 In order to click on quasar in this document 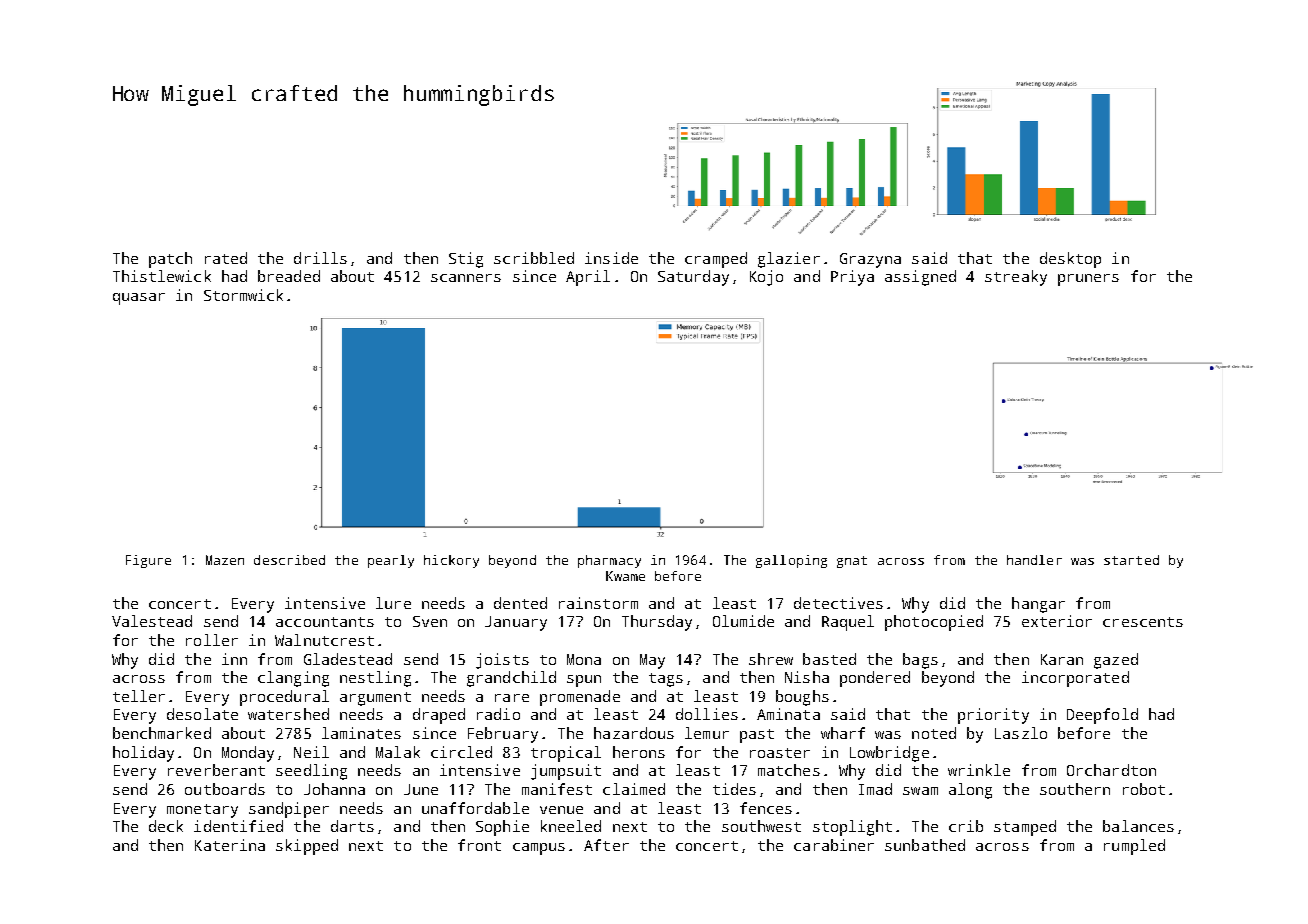, I will do `click(139, 299)`.
